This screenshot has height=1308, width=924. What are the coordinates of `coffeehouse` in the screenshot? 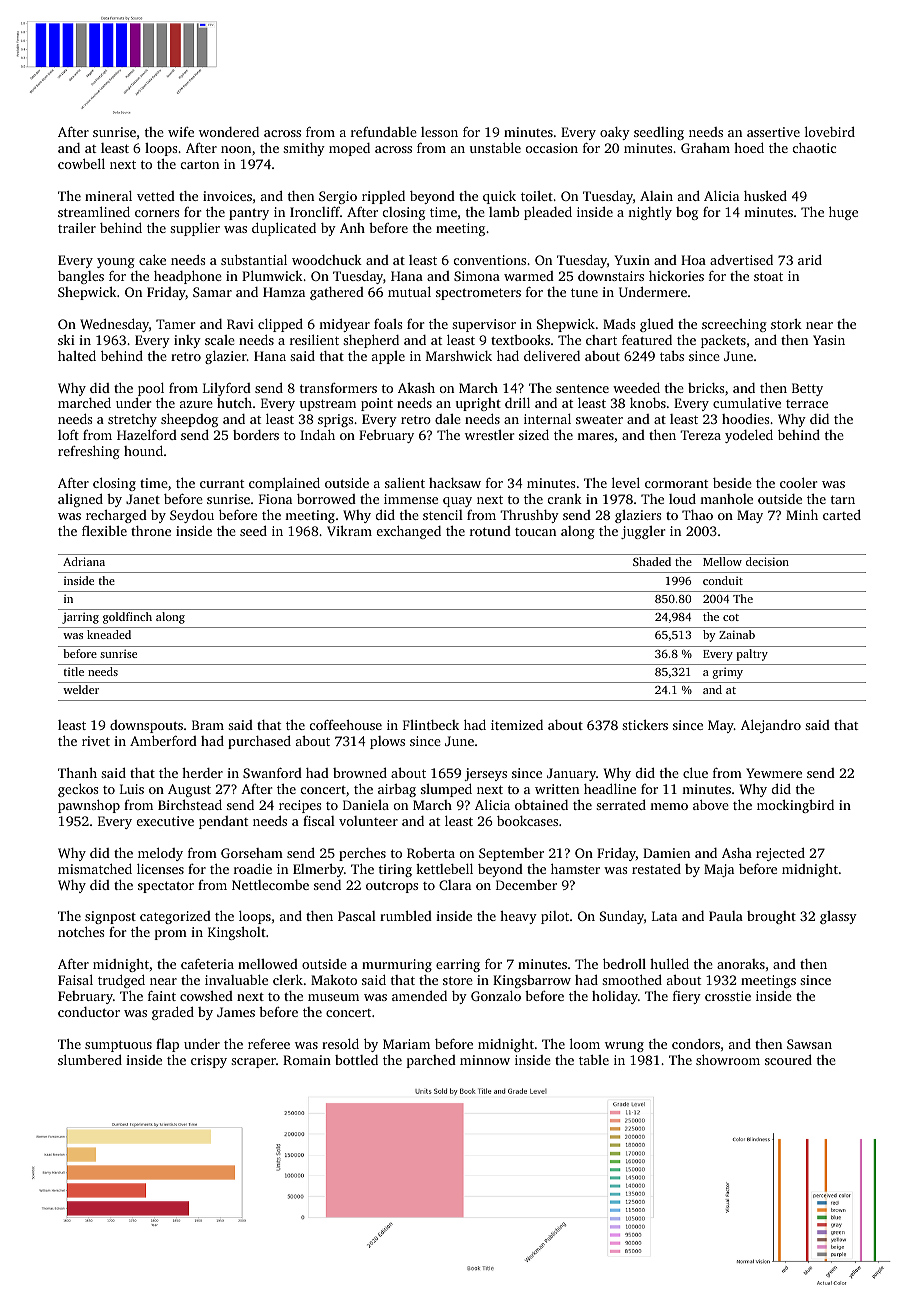 It's located at (346, 724).
